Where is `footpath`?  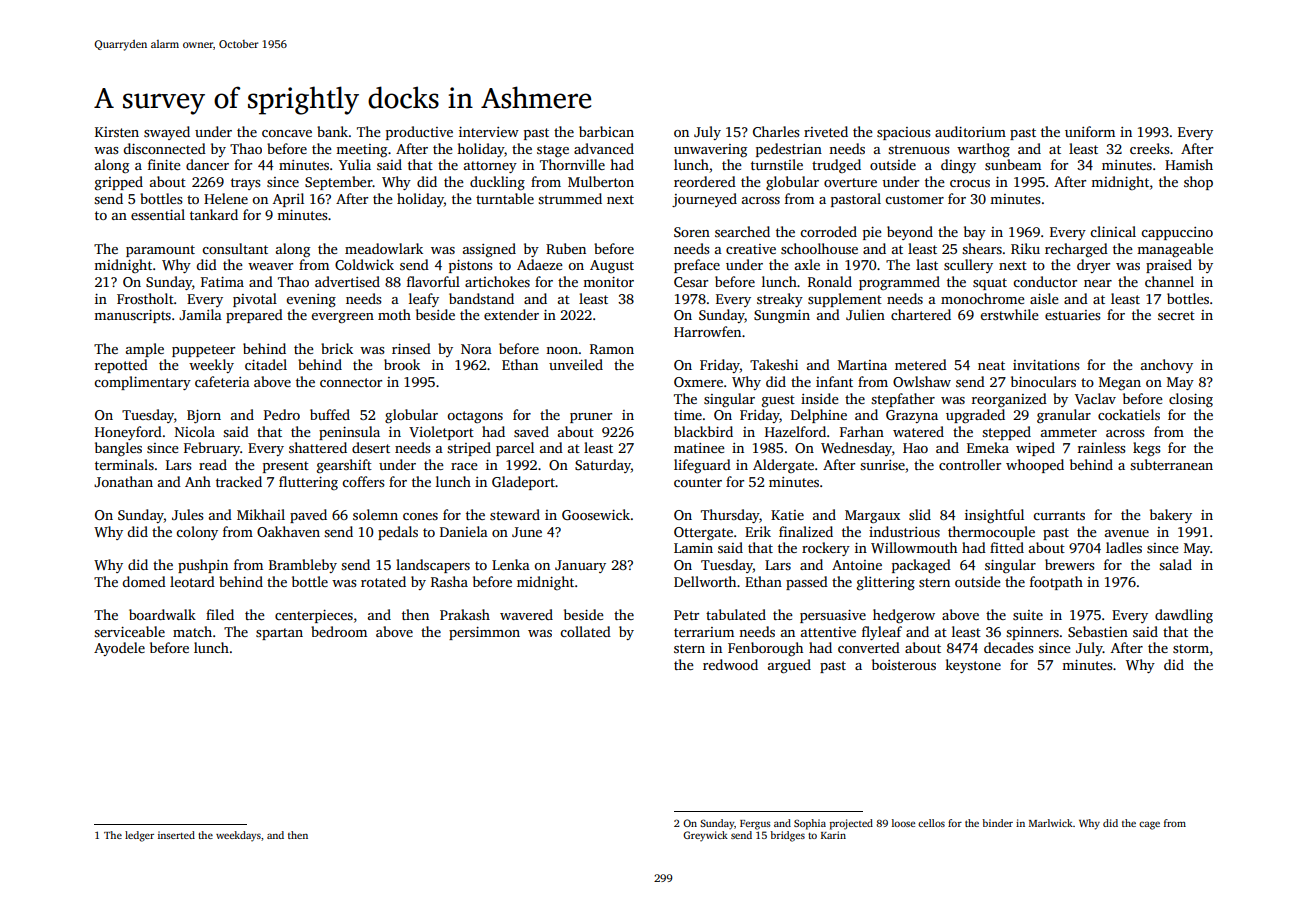
footpath is located at coordinates (1056, 583).
